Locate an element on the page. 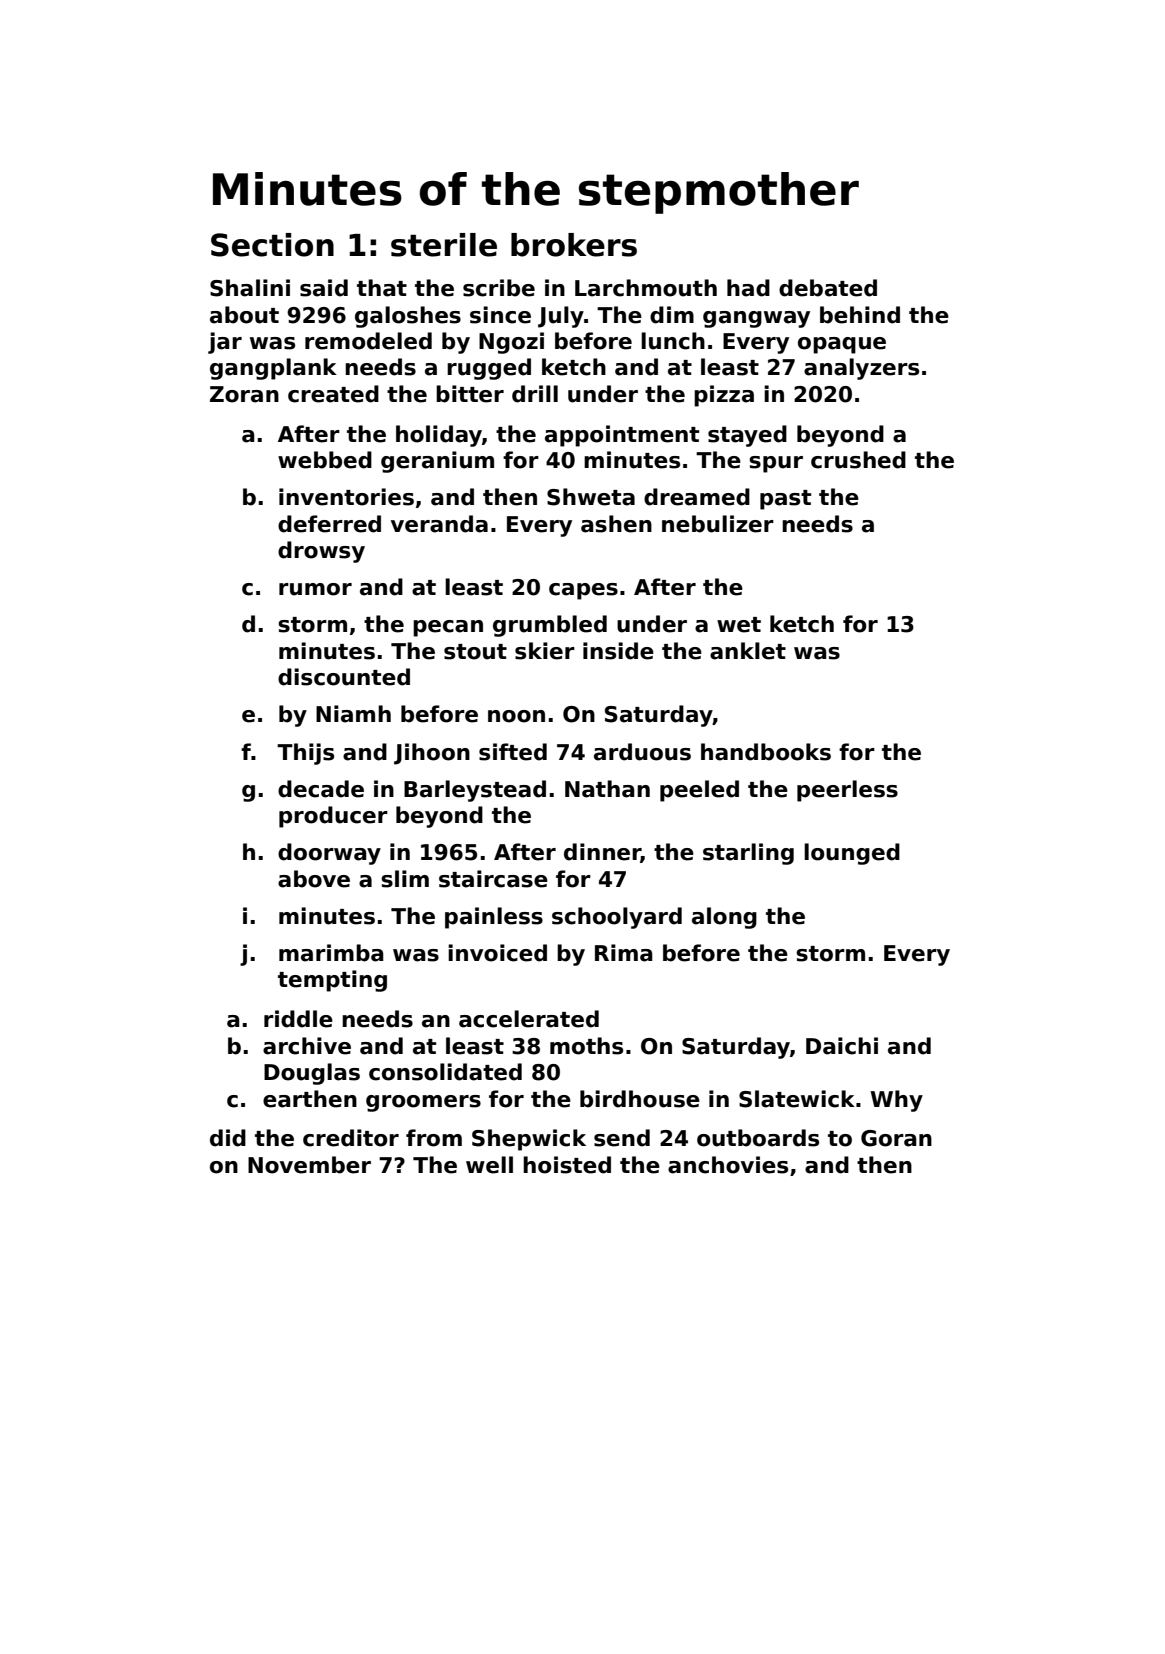 The width and height of the document is (1165, 1654). peerless is located at coordinates (847, 791).
